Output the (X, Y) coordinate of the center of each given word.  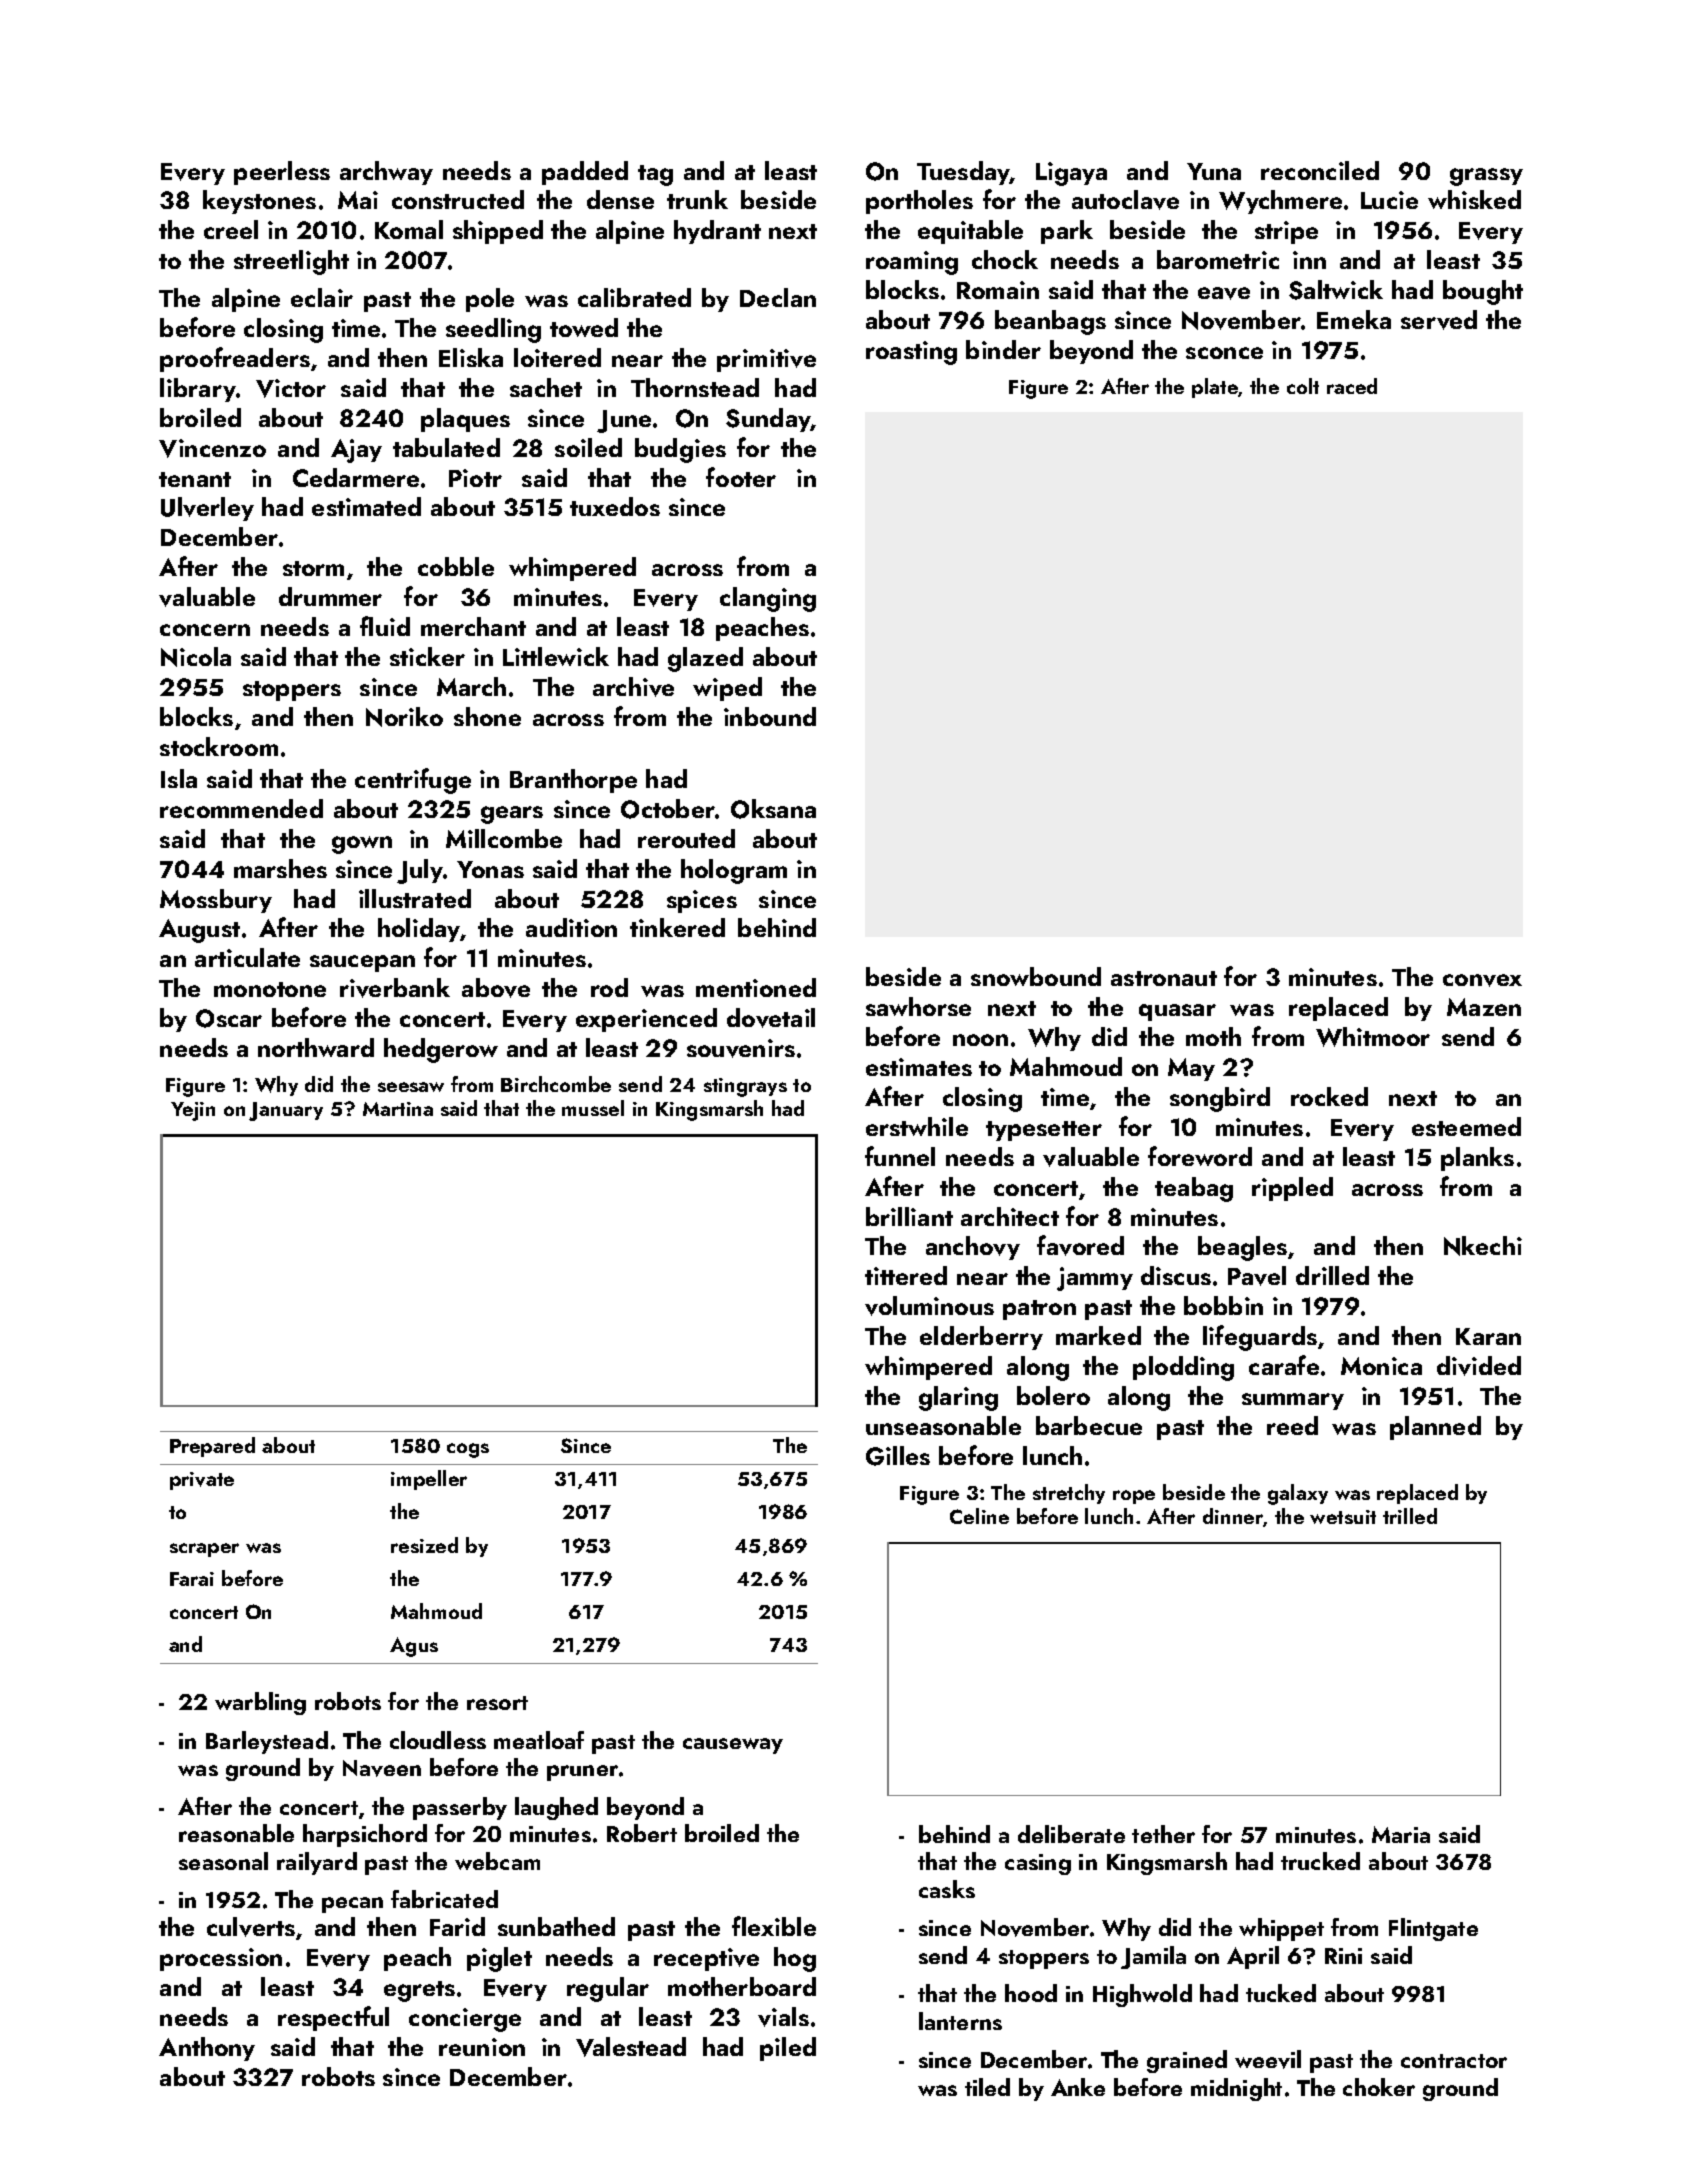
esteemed (1466, 1126)
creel (231, 229)
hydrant (717, 232)
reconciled (1320, 170)
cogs (468, 1450)
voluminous (929, 1306)
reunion (482, 2047)
